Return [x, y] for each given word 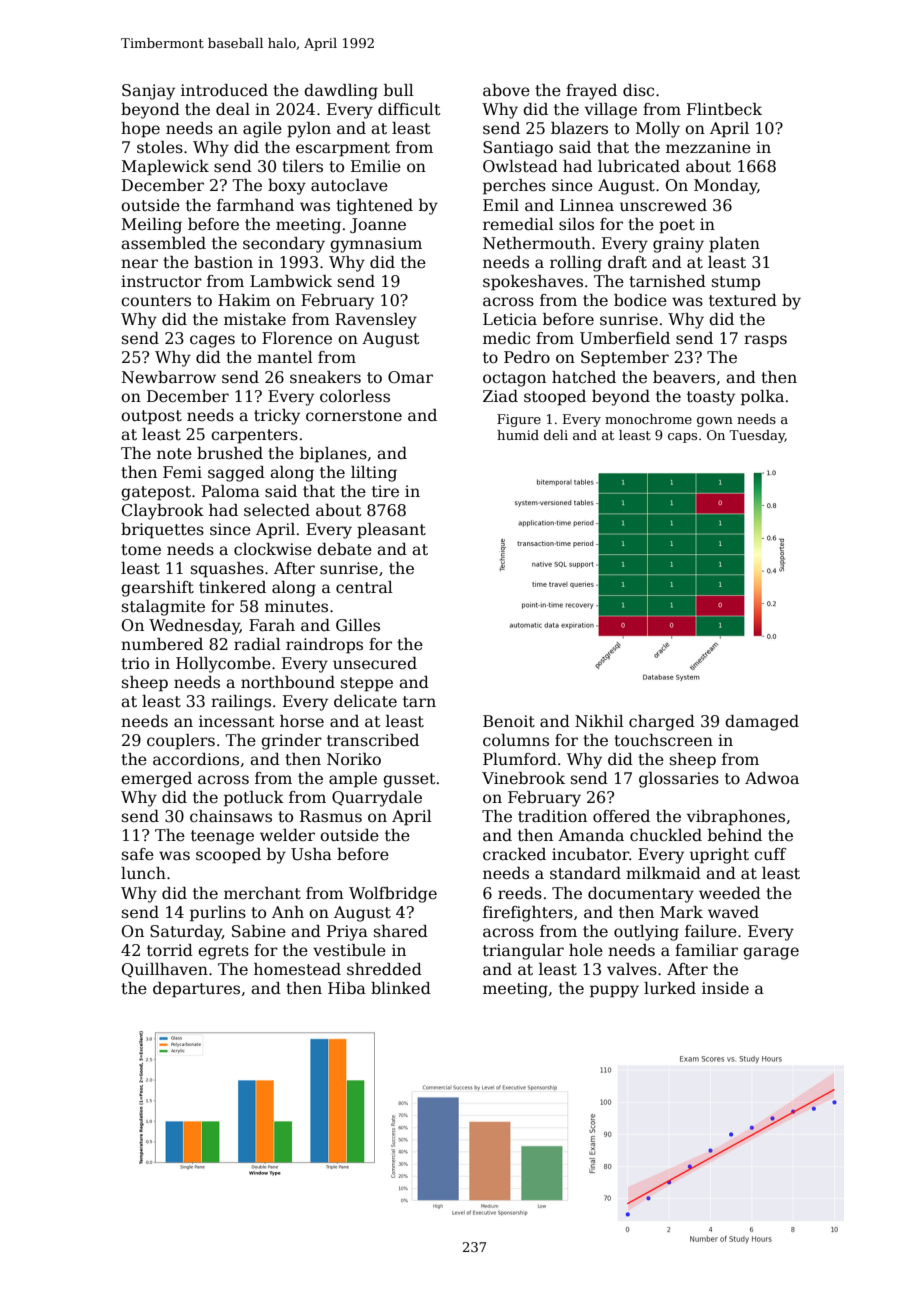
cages [212, 341]
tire [385, 491]
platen [734, 245]
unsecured [375, 663]
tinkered [232, 587]
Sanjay [148, 92]
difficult [409, 109]
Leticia [510, 319]
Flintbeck [724, 109]
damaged [762, 723]
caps [682, 438]
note [174, 454]
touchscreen [663, 740]
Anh [288, 912]
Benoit [509, 721]
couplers [181, 742]
